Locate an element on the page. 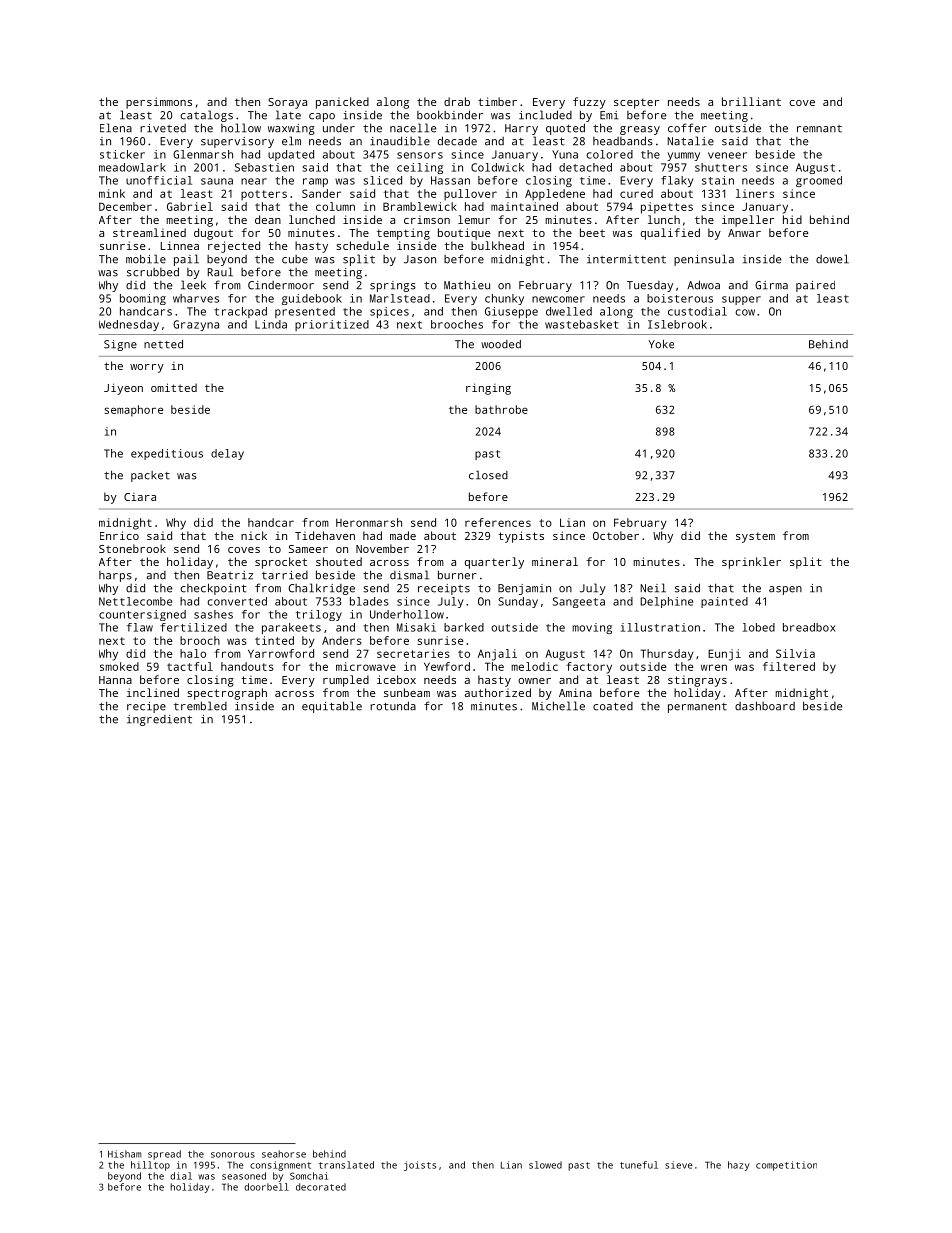  delay is located at coordinates (227, 454).
